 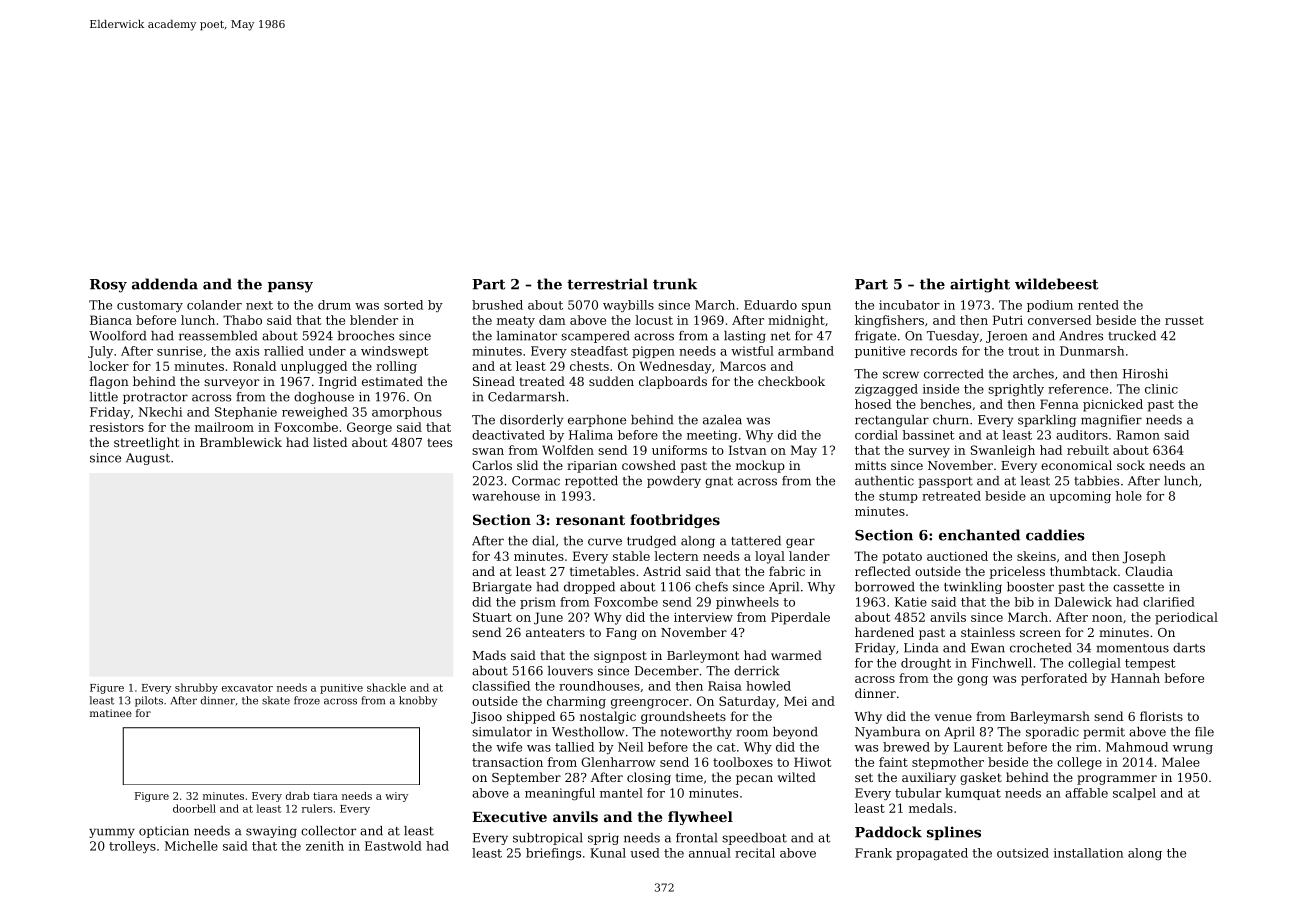 I want to click on drab, so click(x=297, y=796).
